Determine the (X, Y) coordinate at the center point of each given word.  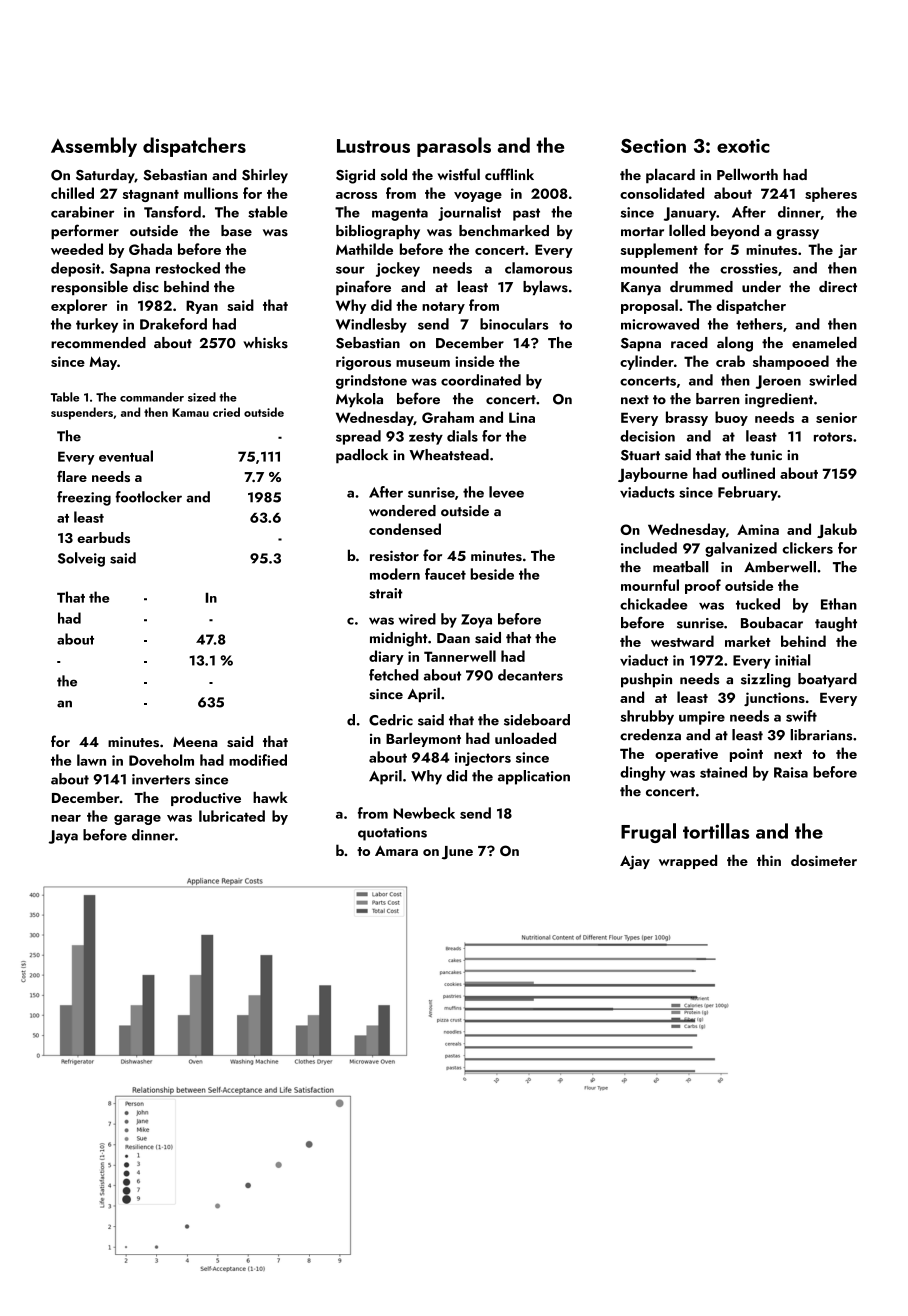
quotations (392, 834)
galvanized (741, 549)
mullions (211, 193)
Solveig (81, 559)
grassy (797, 234)
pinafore (363, 287)
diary (386, 657)
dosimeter (824, 860)
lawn (91, 760)
